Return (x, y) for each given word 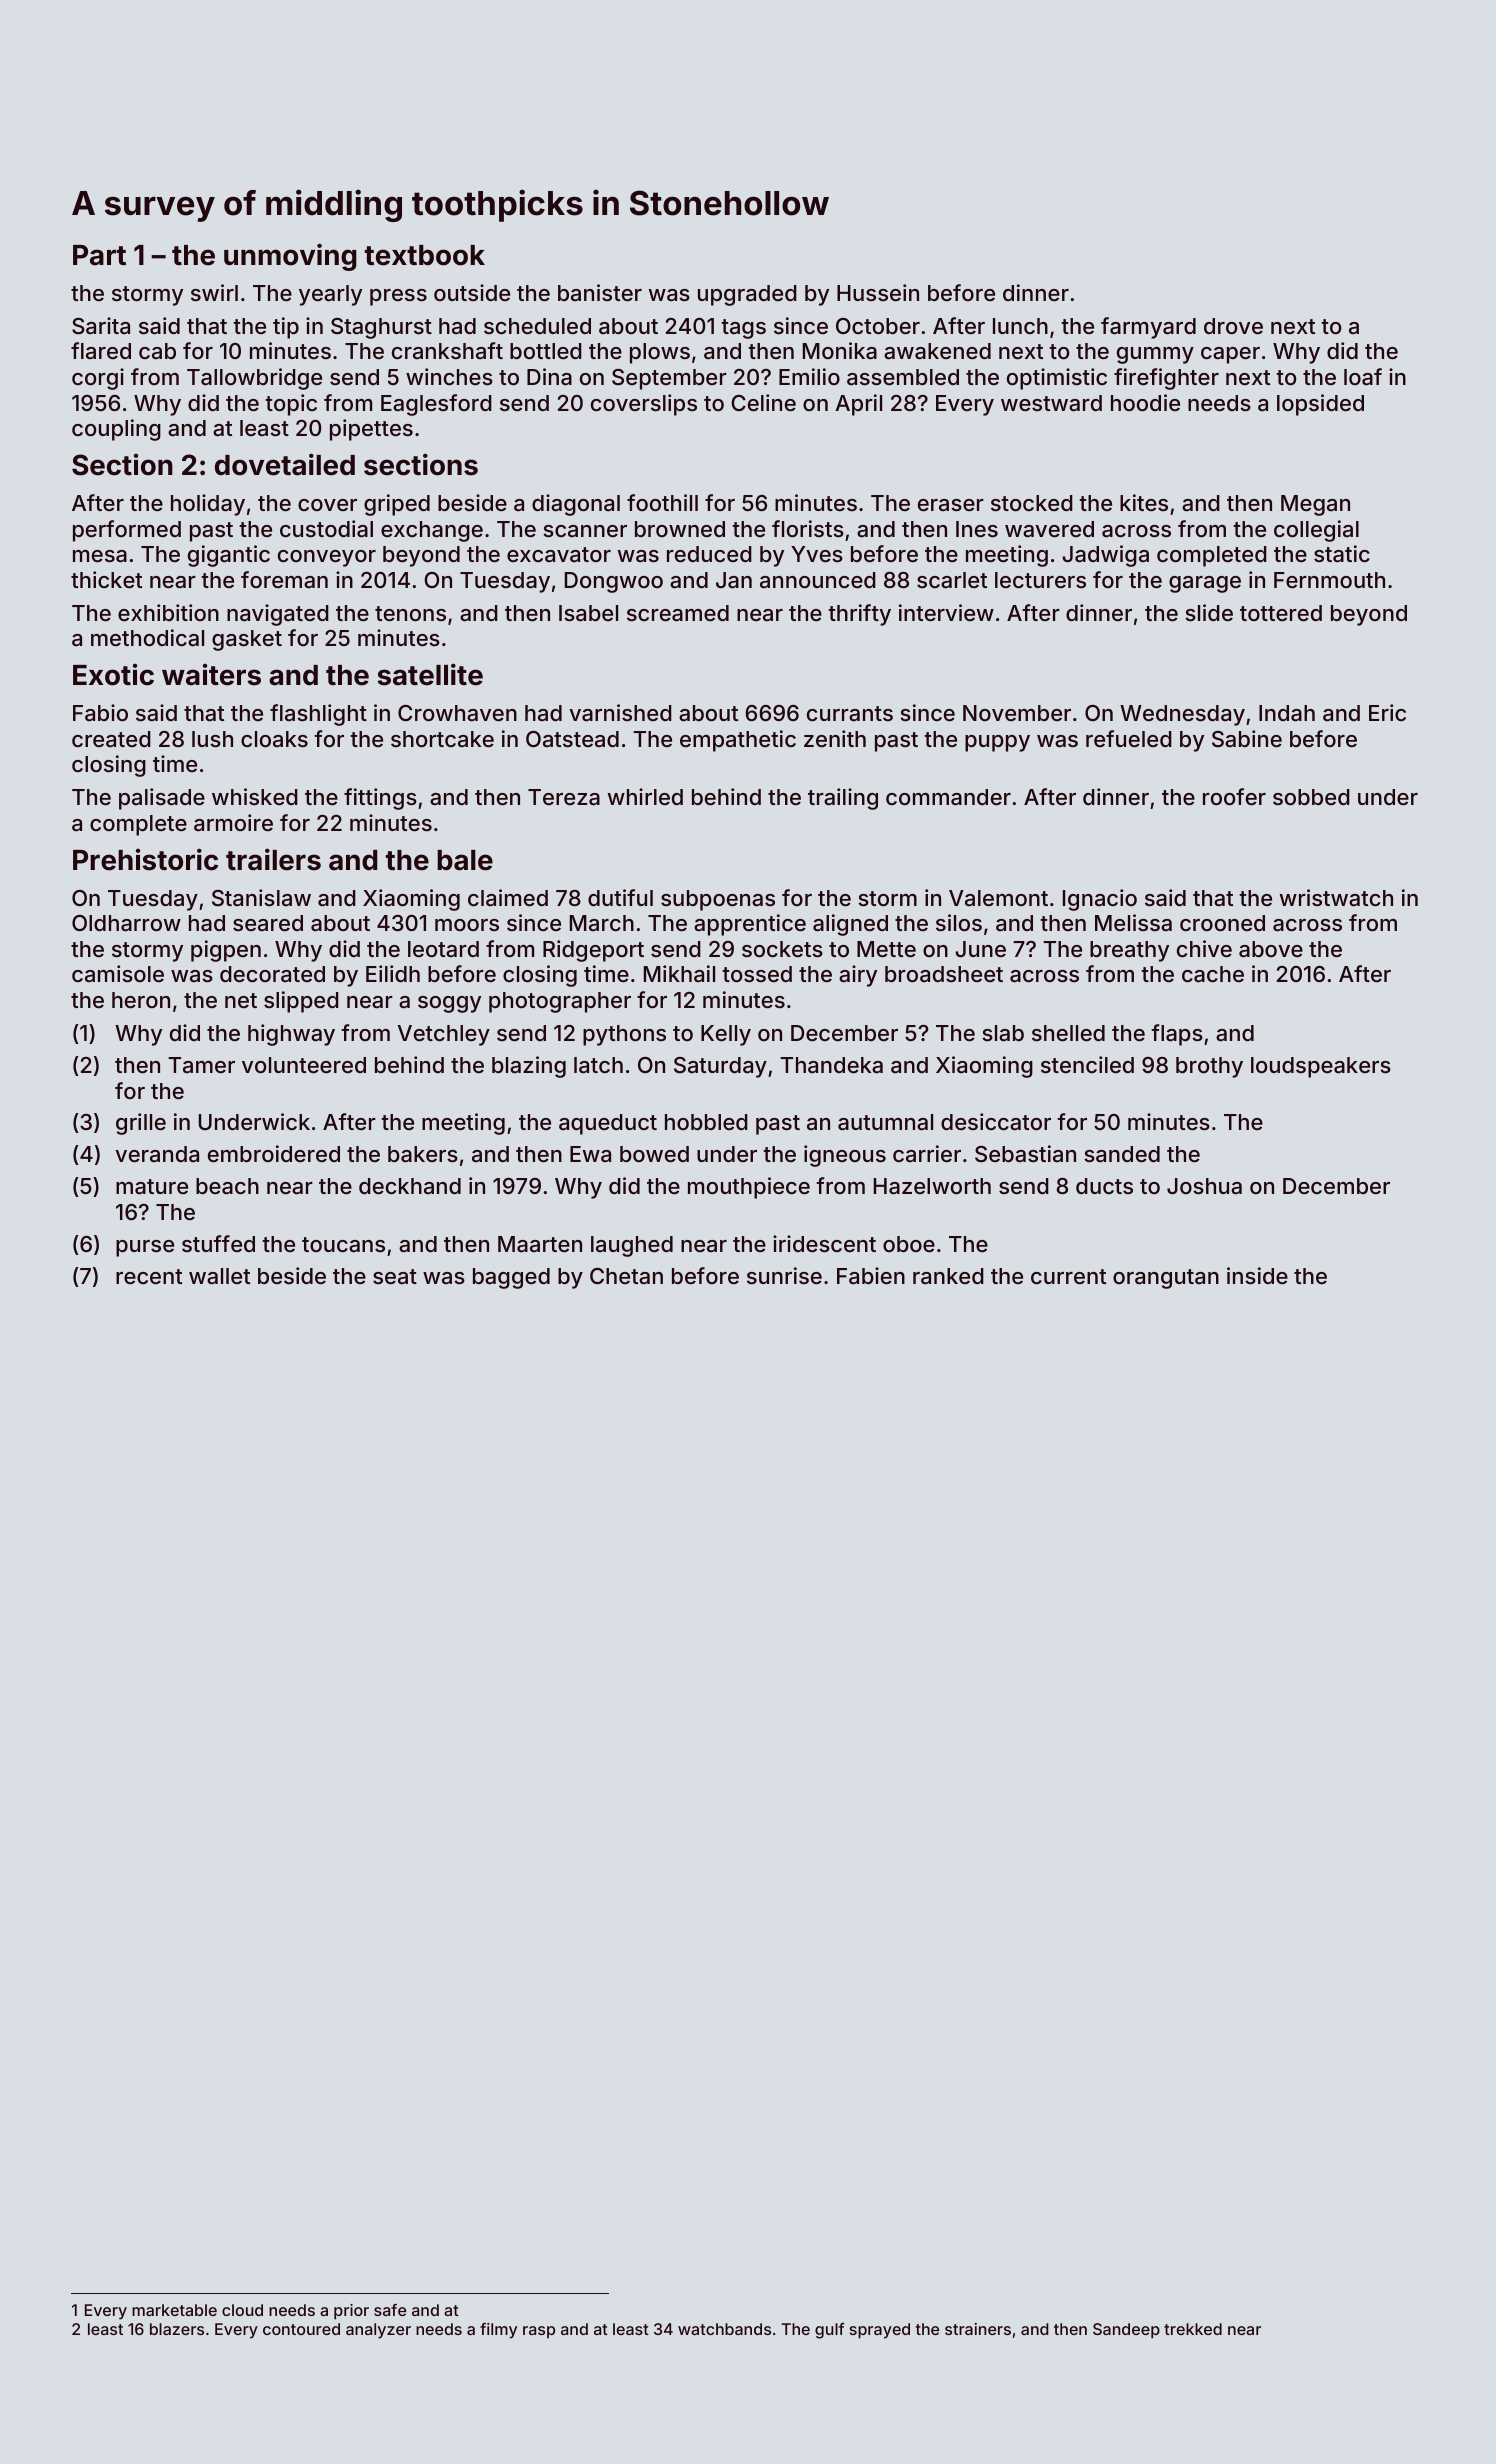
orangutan (1166, 1279)
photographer (560, 1002)
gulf (829, 2331)
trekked (1193, 2329)
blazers (177, 2329)
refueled (1129, 738)
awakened (937, 351)
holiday (208, 505)
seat (395, 1276)
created (111, 739)
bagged (511, 1278)
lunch (1020, 326)
